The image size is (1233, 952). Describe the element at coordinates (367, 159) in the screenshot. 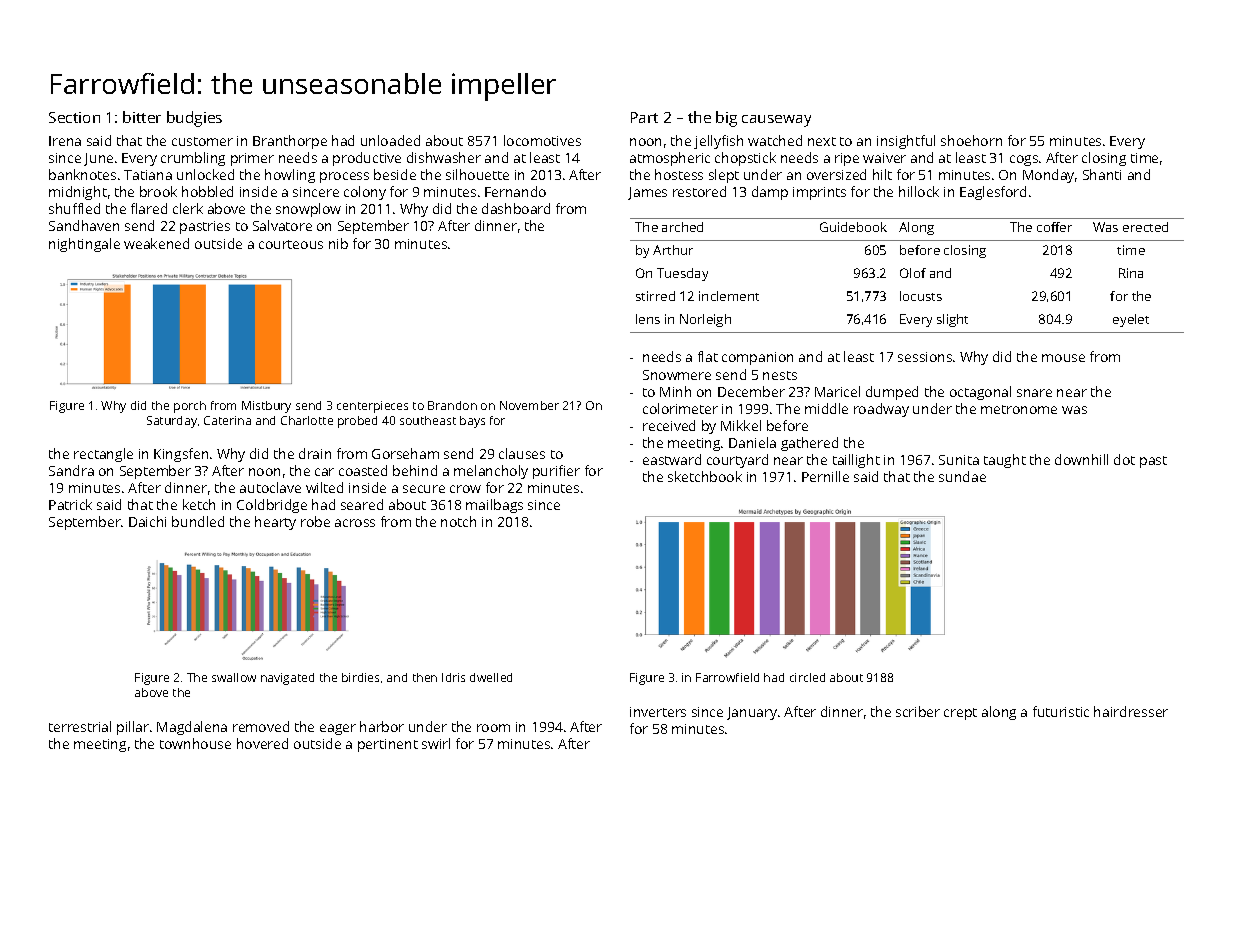

I see `productive` at that location.
